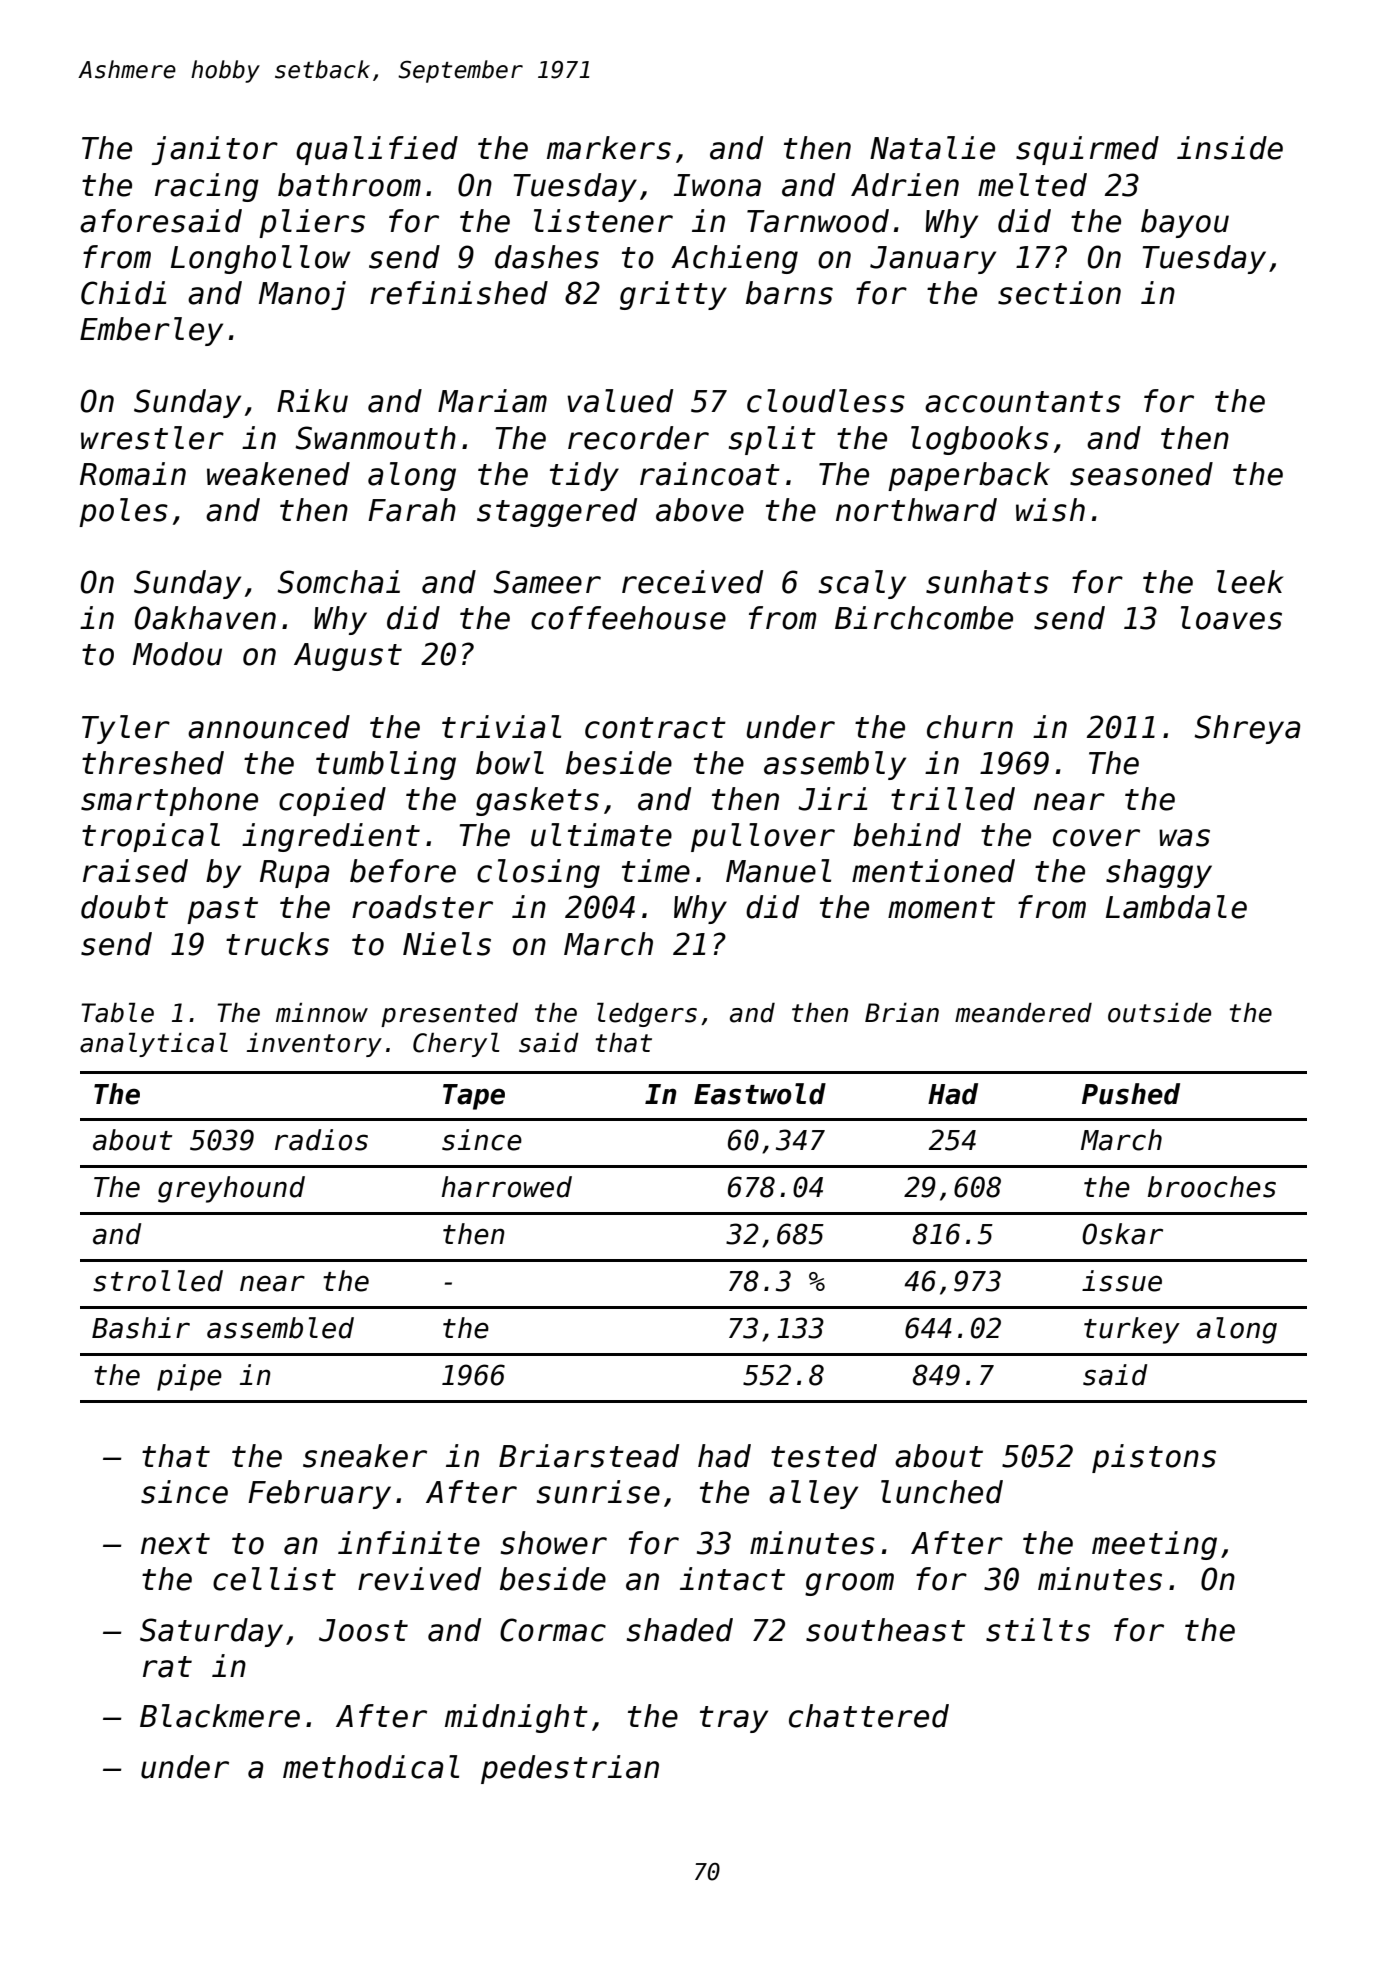 The image size is (1386, 1969). What do you see at coordinates (1231, 618) in the page?
I see `loaves` at bounding box center [1231, 618].
